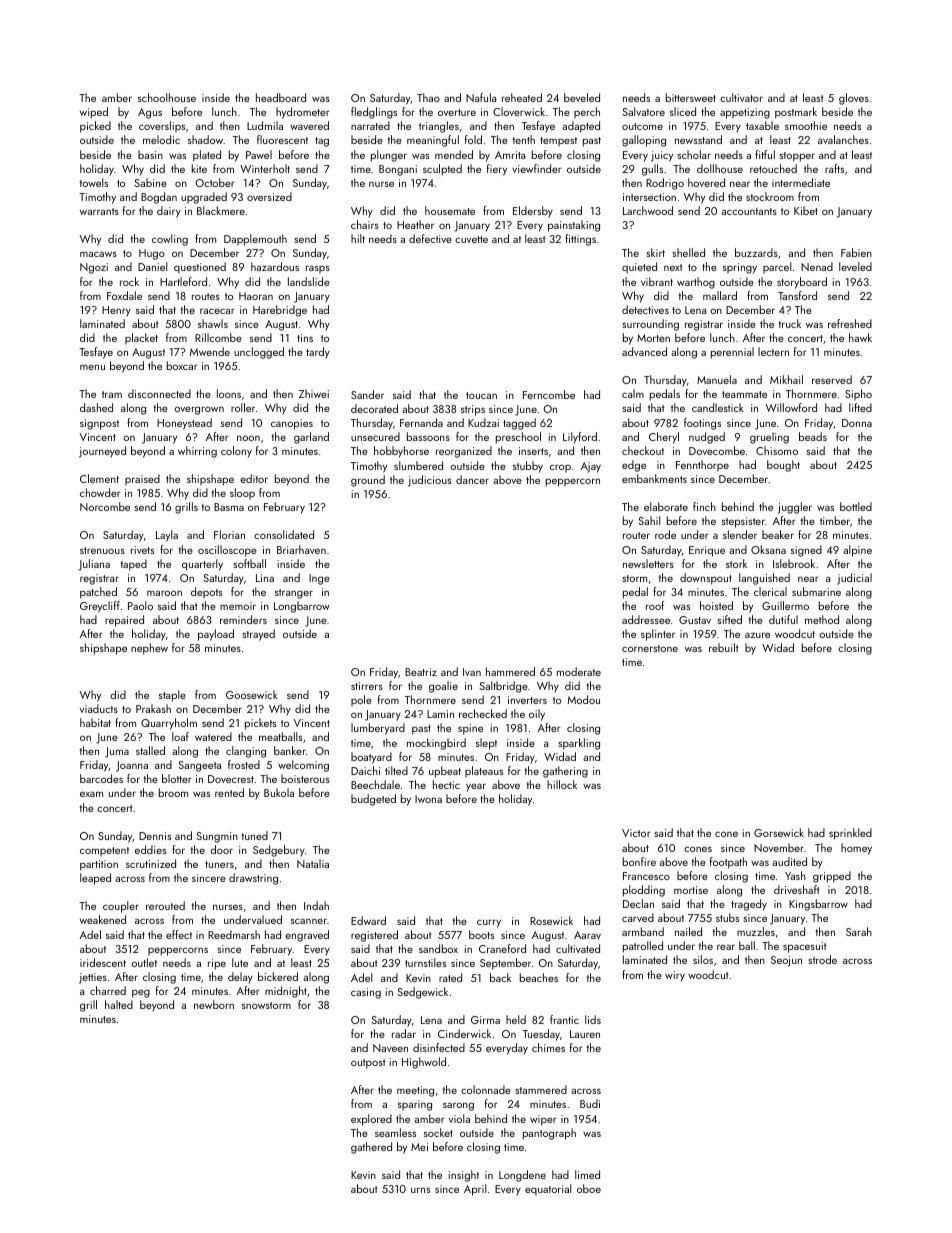 Image resolution: width=952 pixels, height=1233 pixels. I want to click on midnight, so click(286, 992).
